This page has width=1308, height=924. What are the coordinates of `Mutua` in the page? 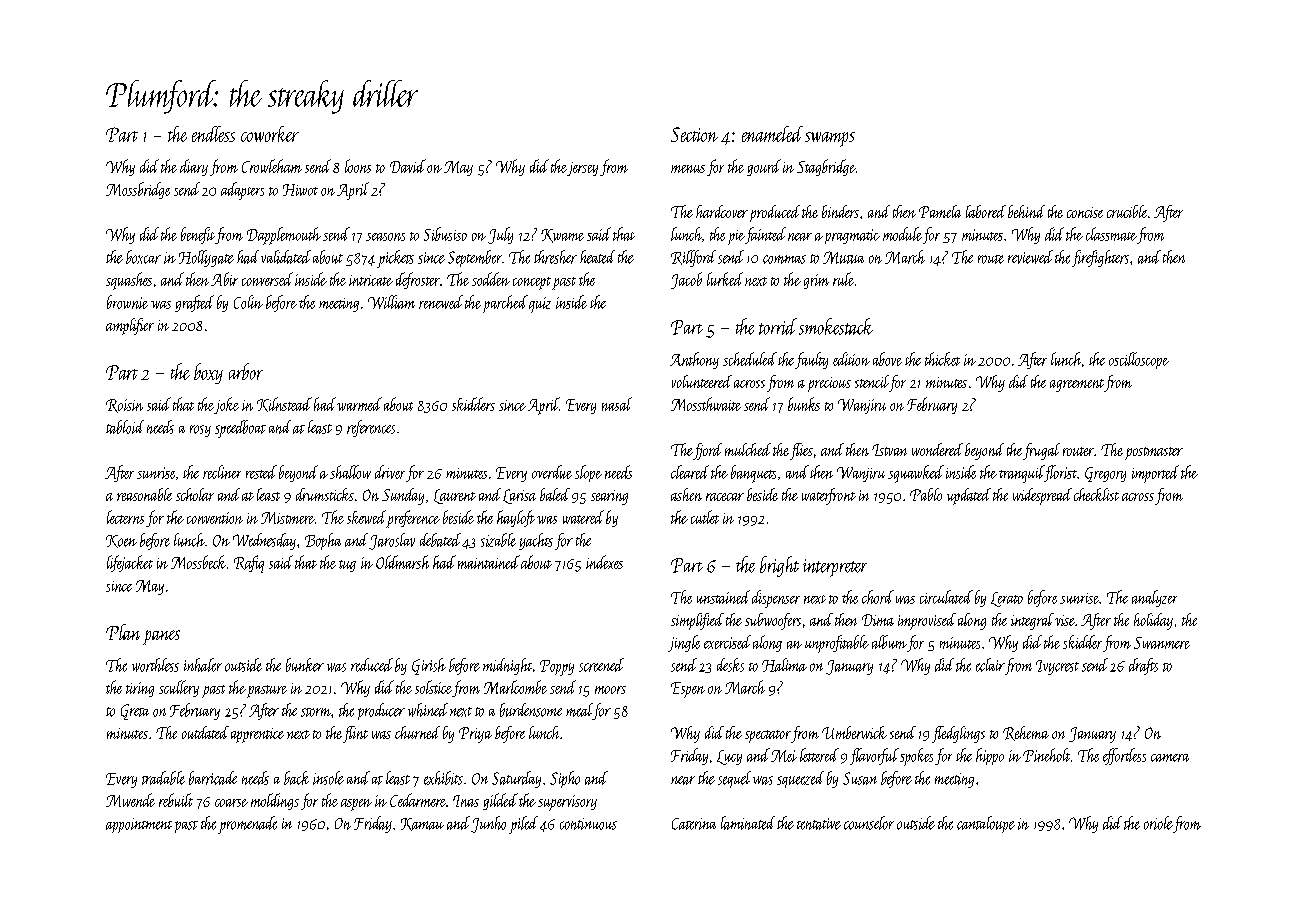 It's located at (843, 257).
